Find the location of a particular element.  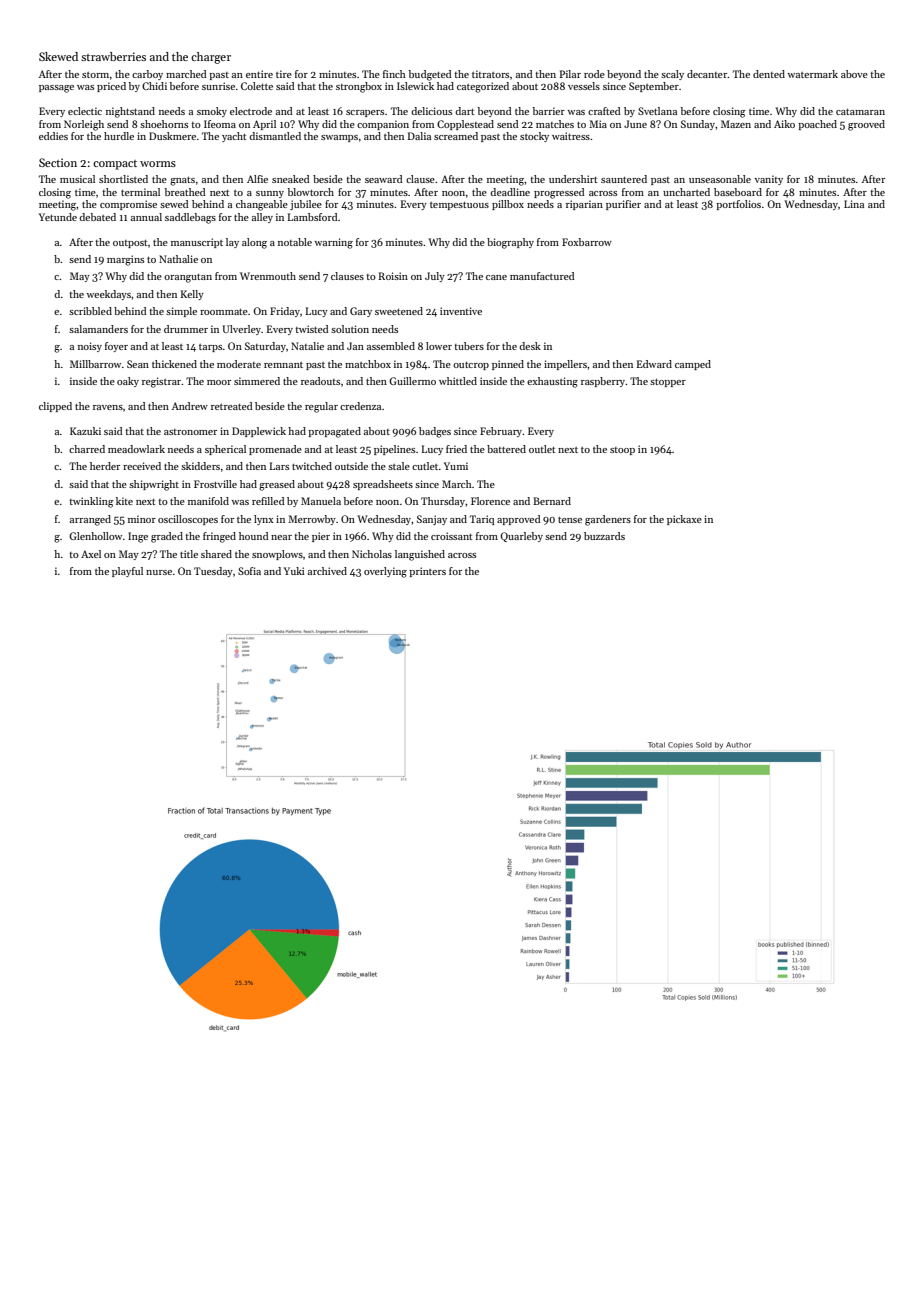

stoop is located at coordinates (622, 451).
